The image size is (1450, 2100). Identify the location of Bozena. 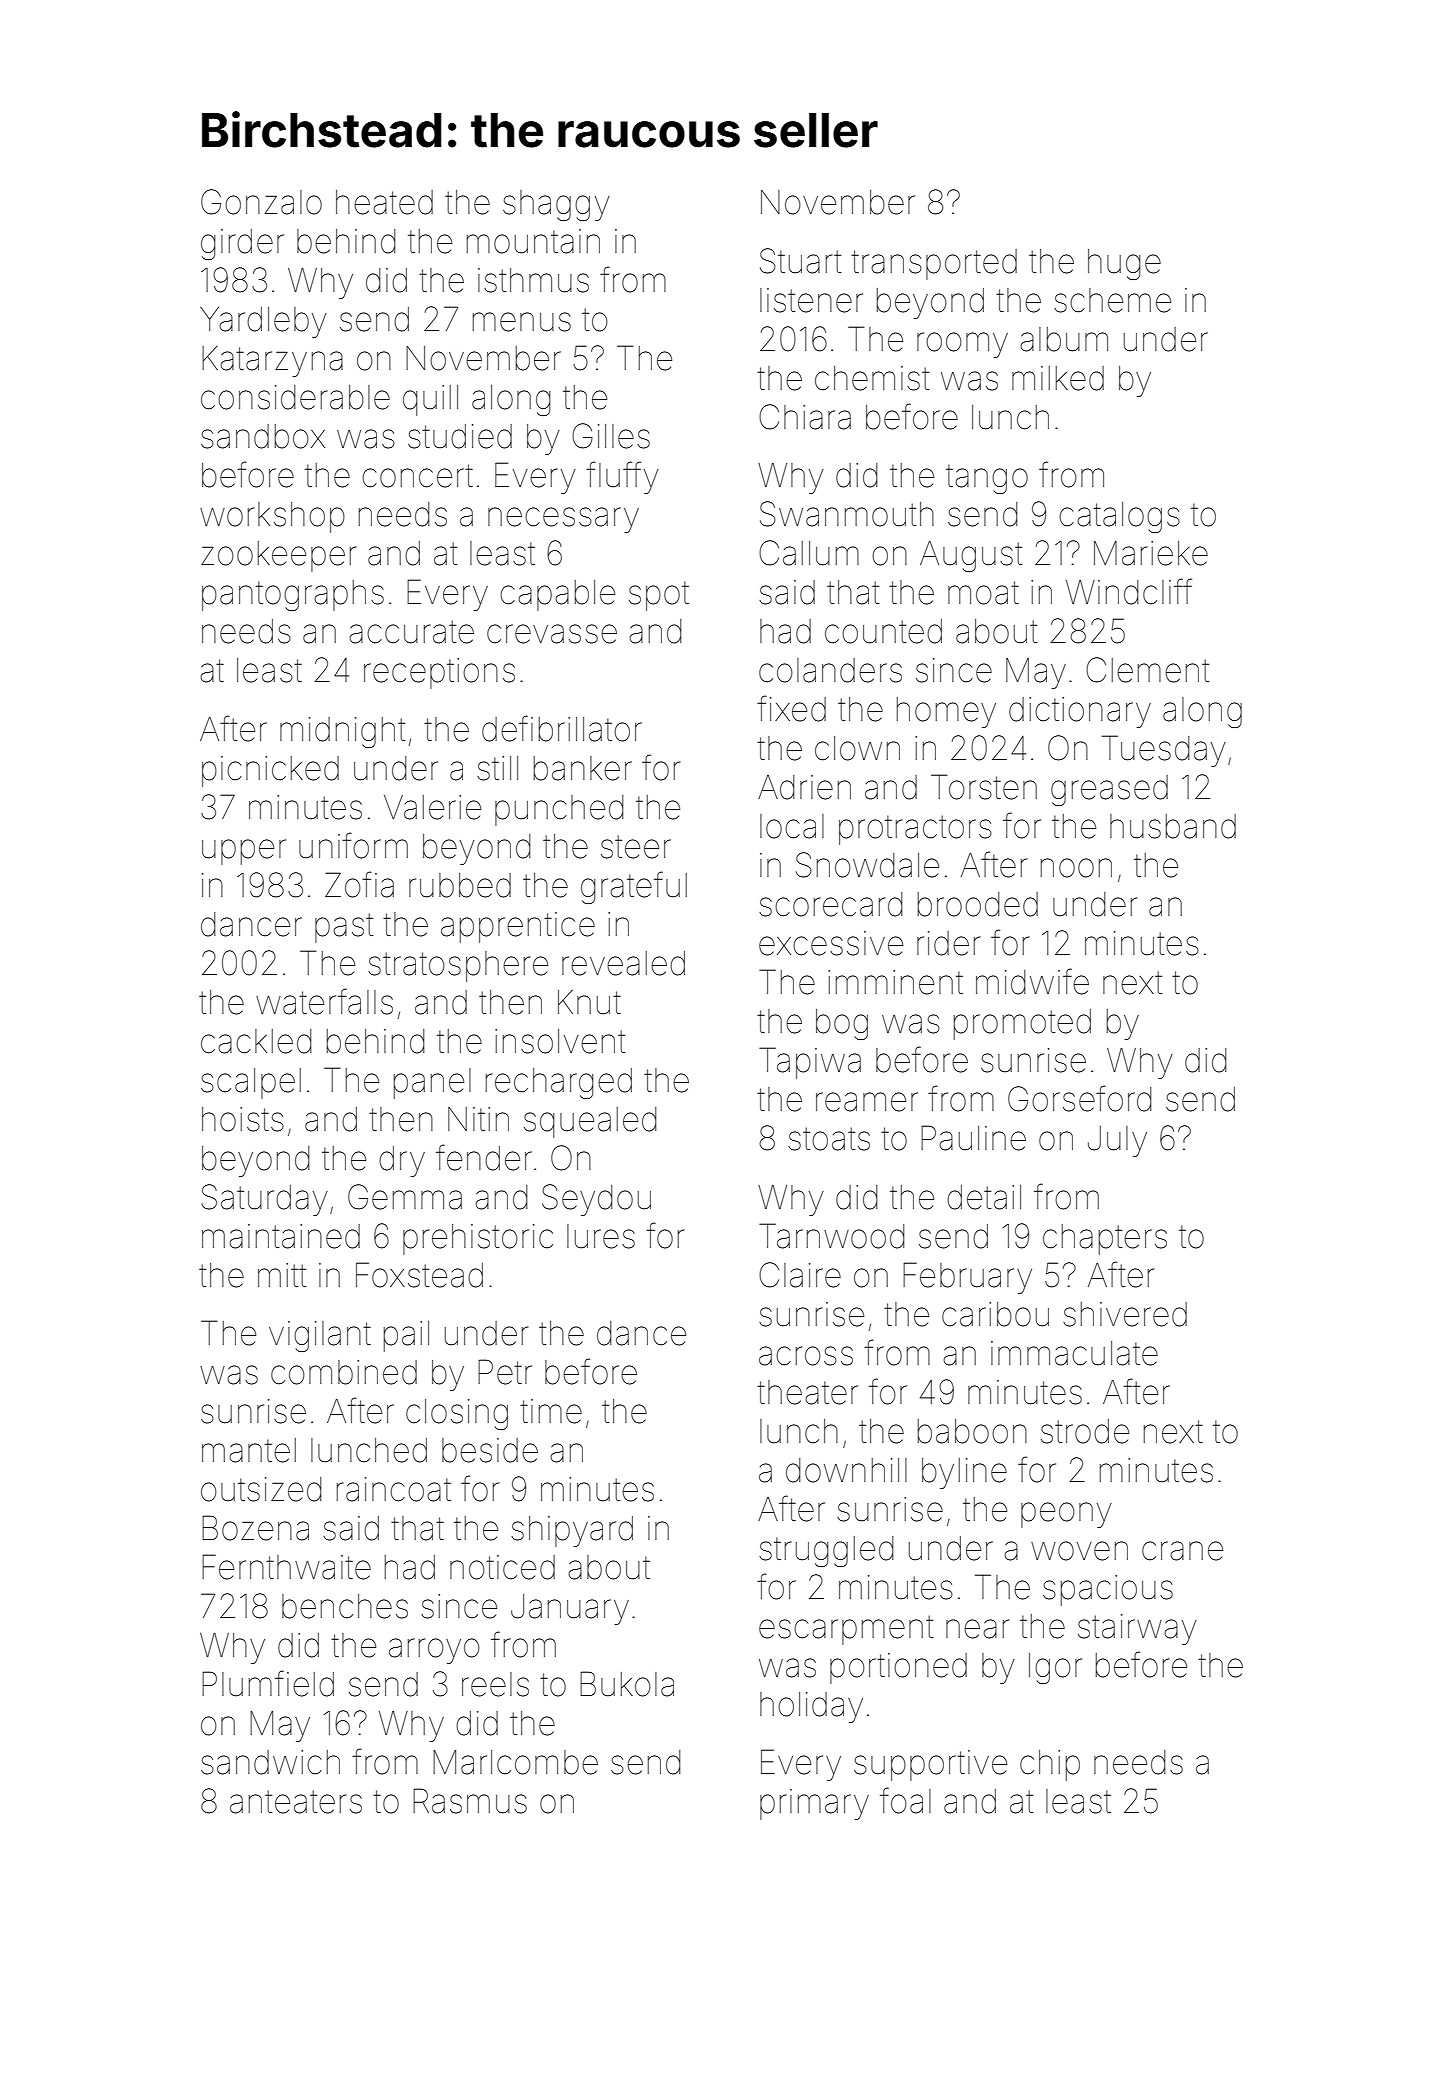
(255, 1528).
